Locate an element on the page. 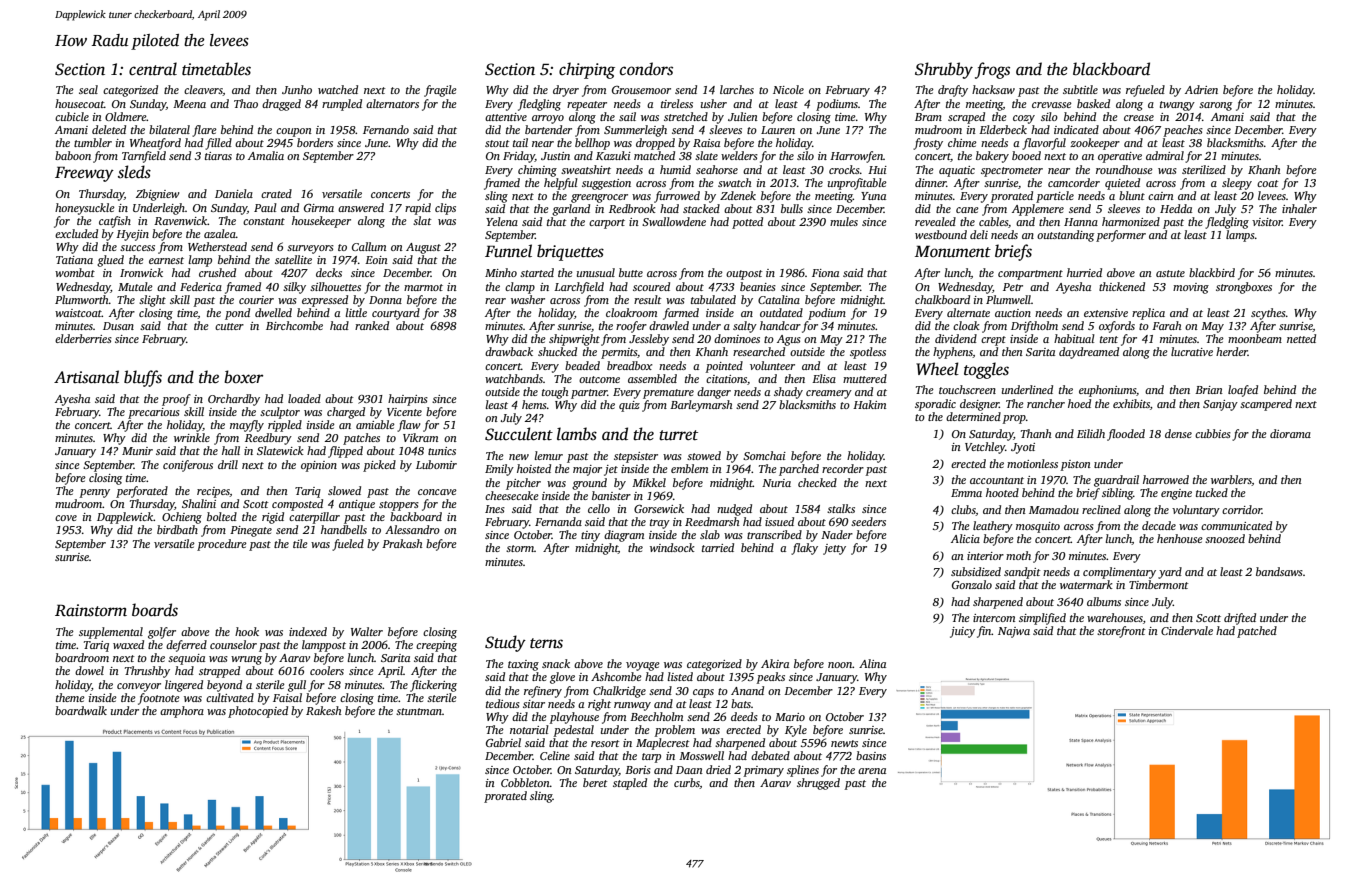 The width and height of the image is (1372, 887). flaw is located at coordinates (408, 426).
